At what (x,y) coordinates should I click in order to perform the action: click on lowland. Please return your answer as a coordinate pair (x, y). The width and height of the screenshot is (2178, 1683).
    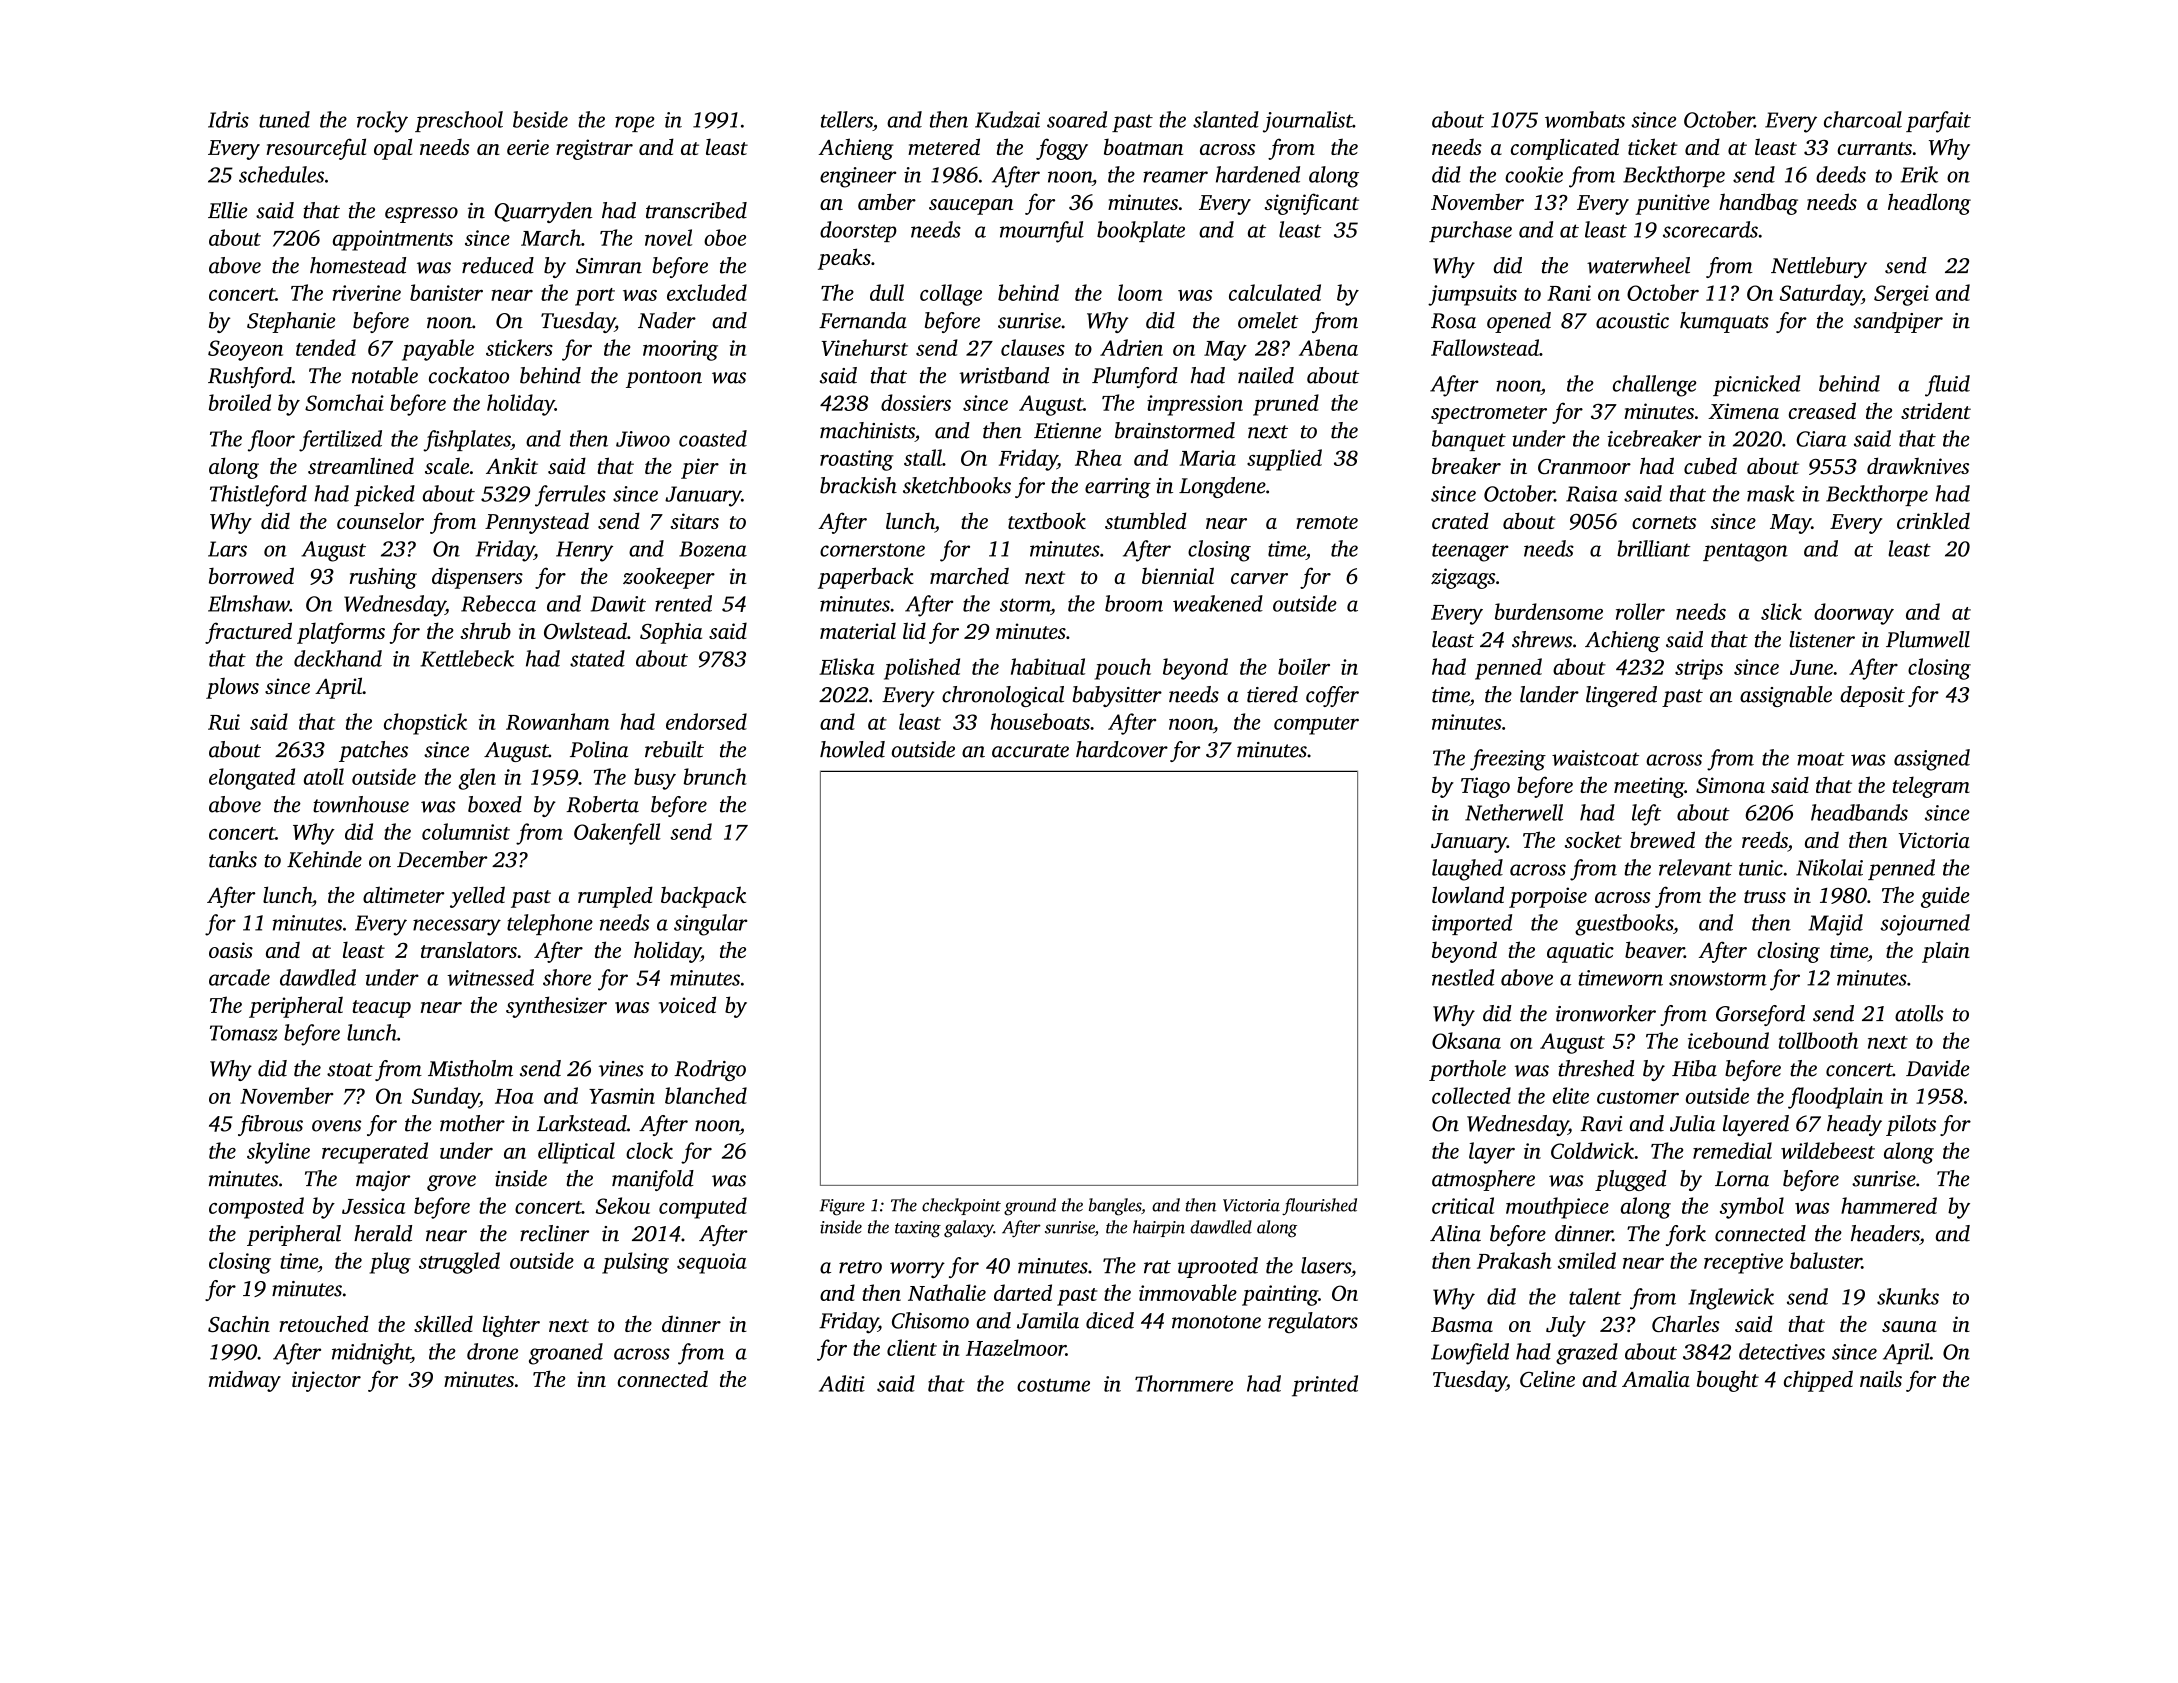
    Looking at the image, I should click on (1468, 894).
